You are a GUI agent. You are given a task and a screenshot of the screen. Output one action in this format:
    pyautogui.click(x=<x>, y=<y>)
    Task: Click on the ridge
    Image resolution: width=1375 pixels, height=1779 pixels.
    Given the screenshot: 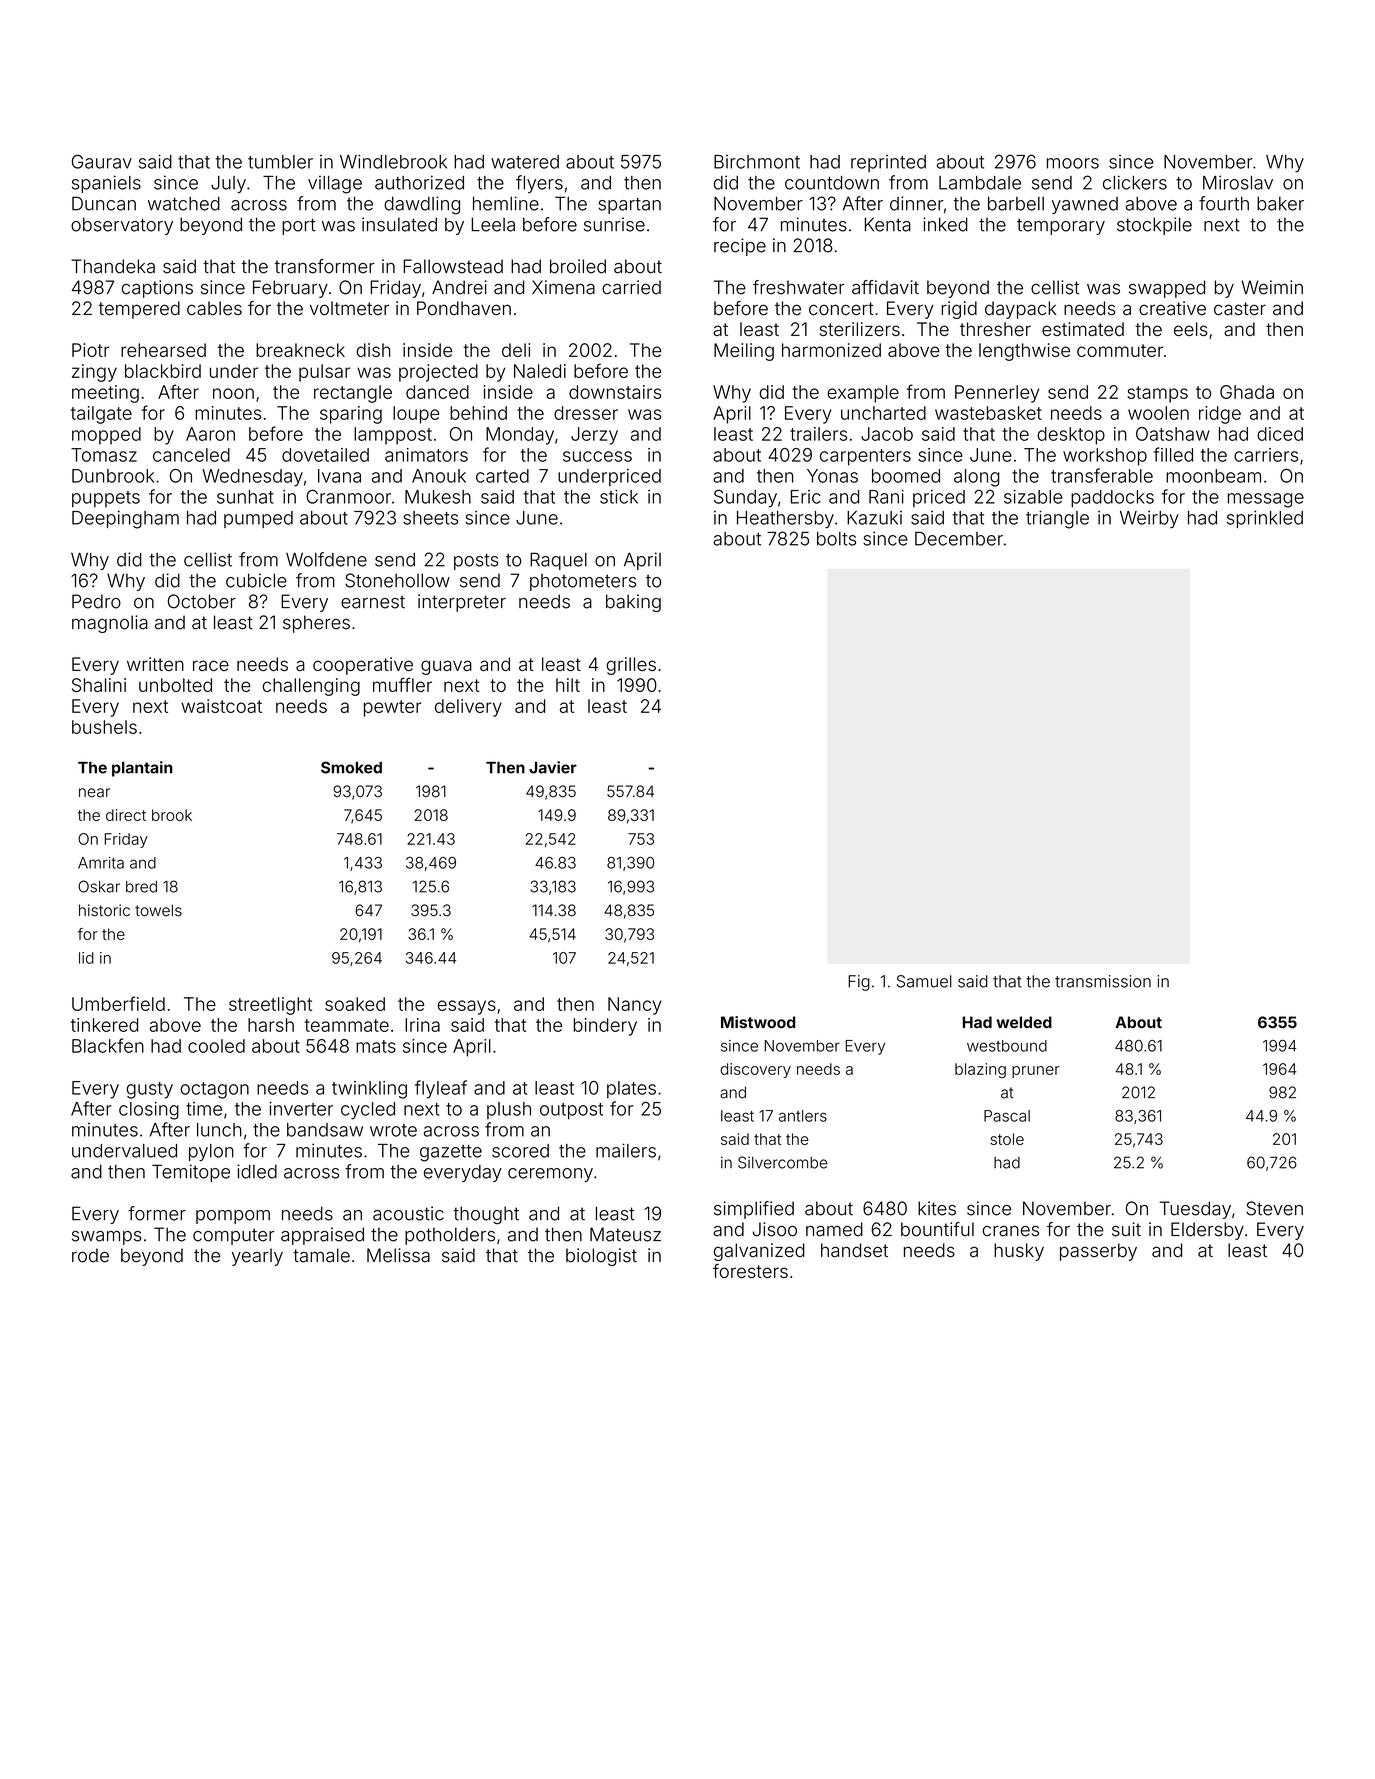 What is the action you would take?
    pyautogui.click(x=1220, y=415)
